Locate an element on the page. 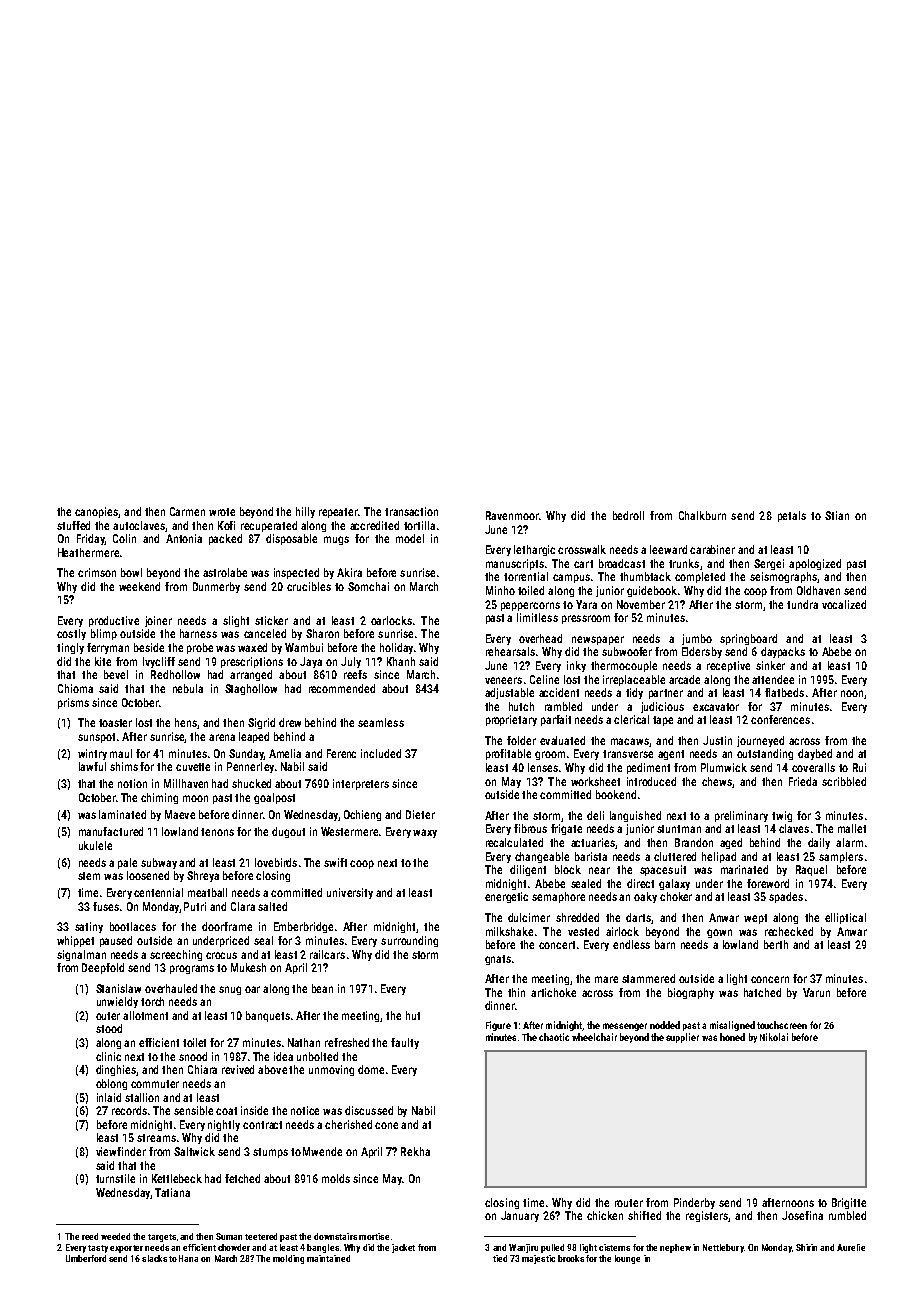 The height and width of the image is (1314, 924). streams is located at coordinates (156, 1138).
